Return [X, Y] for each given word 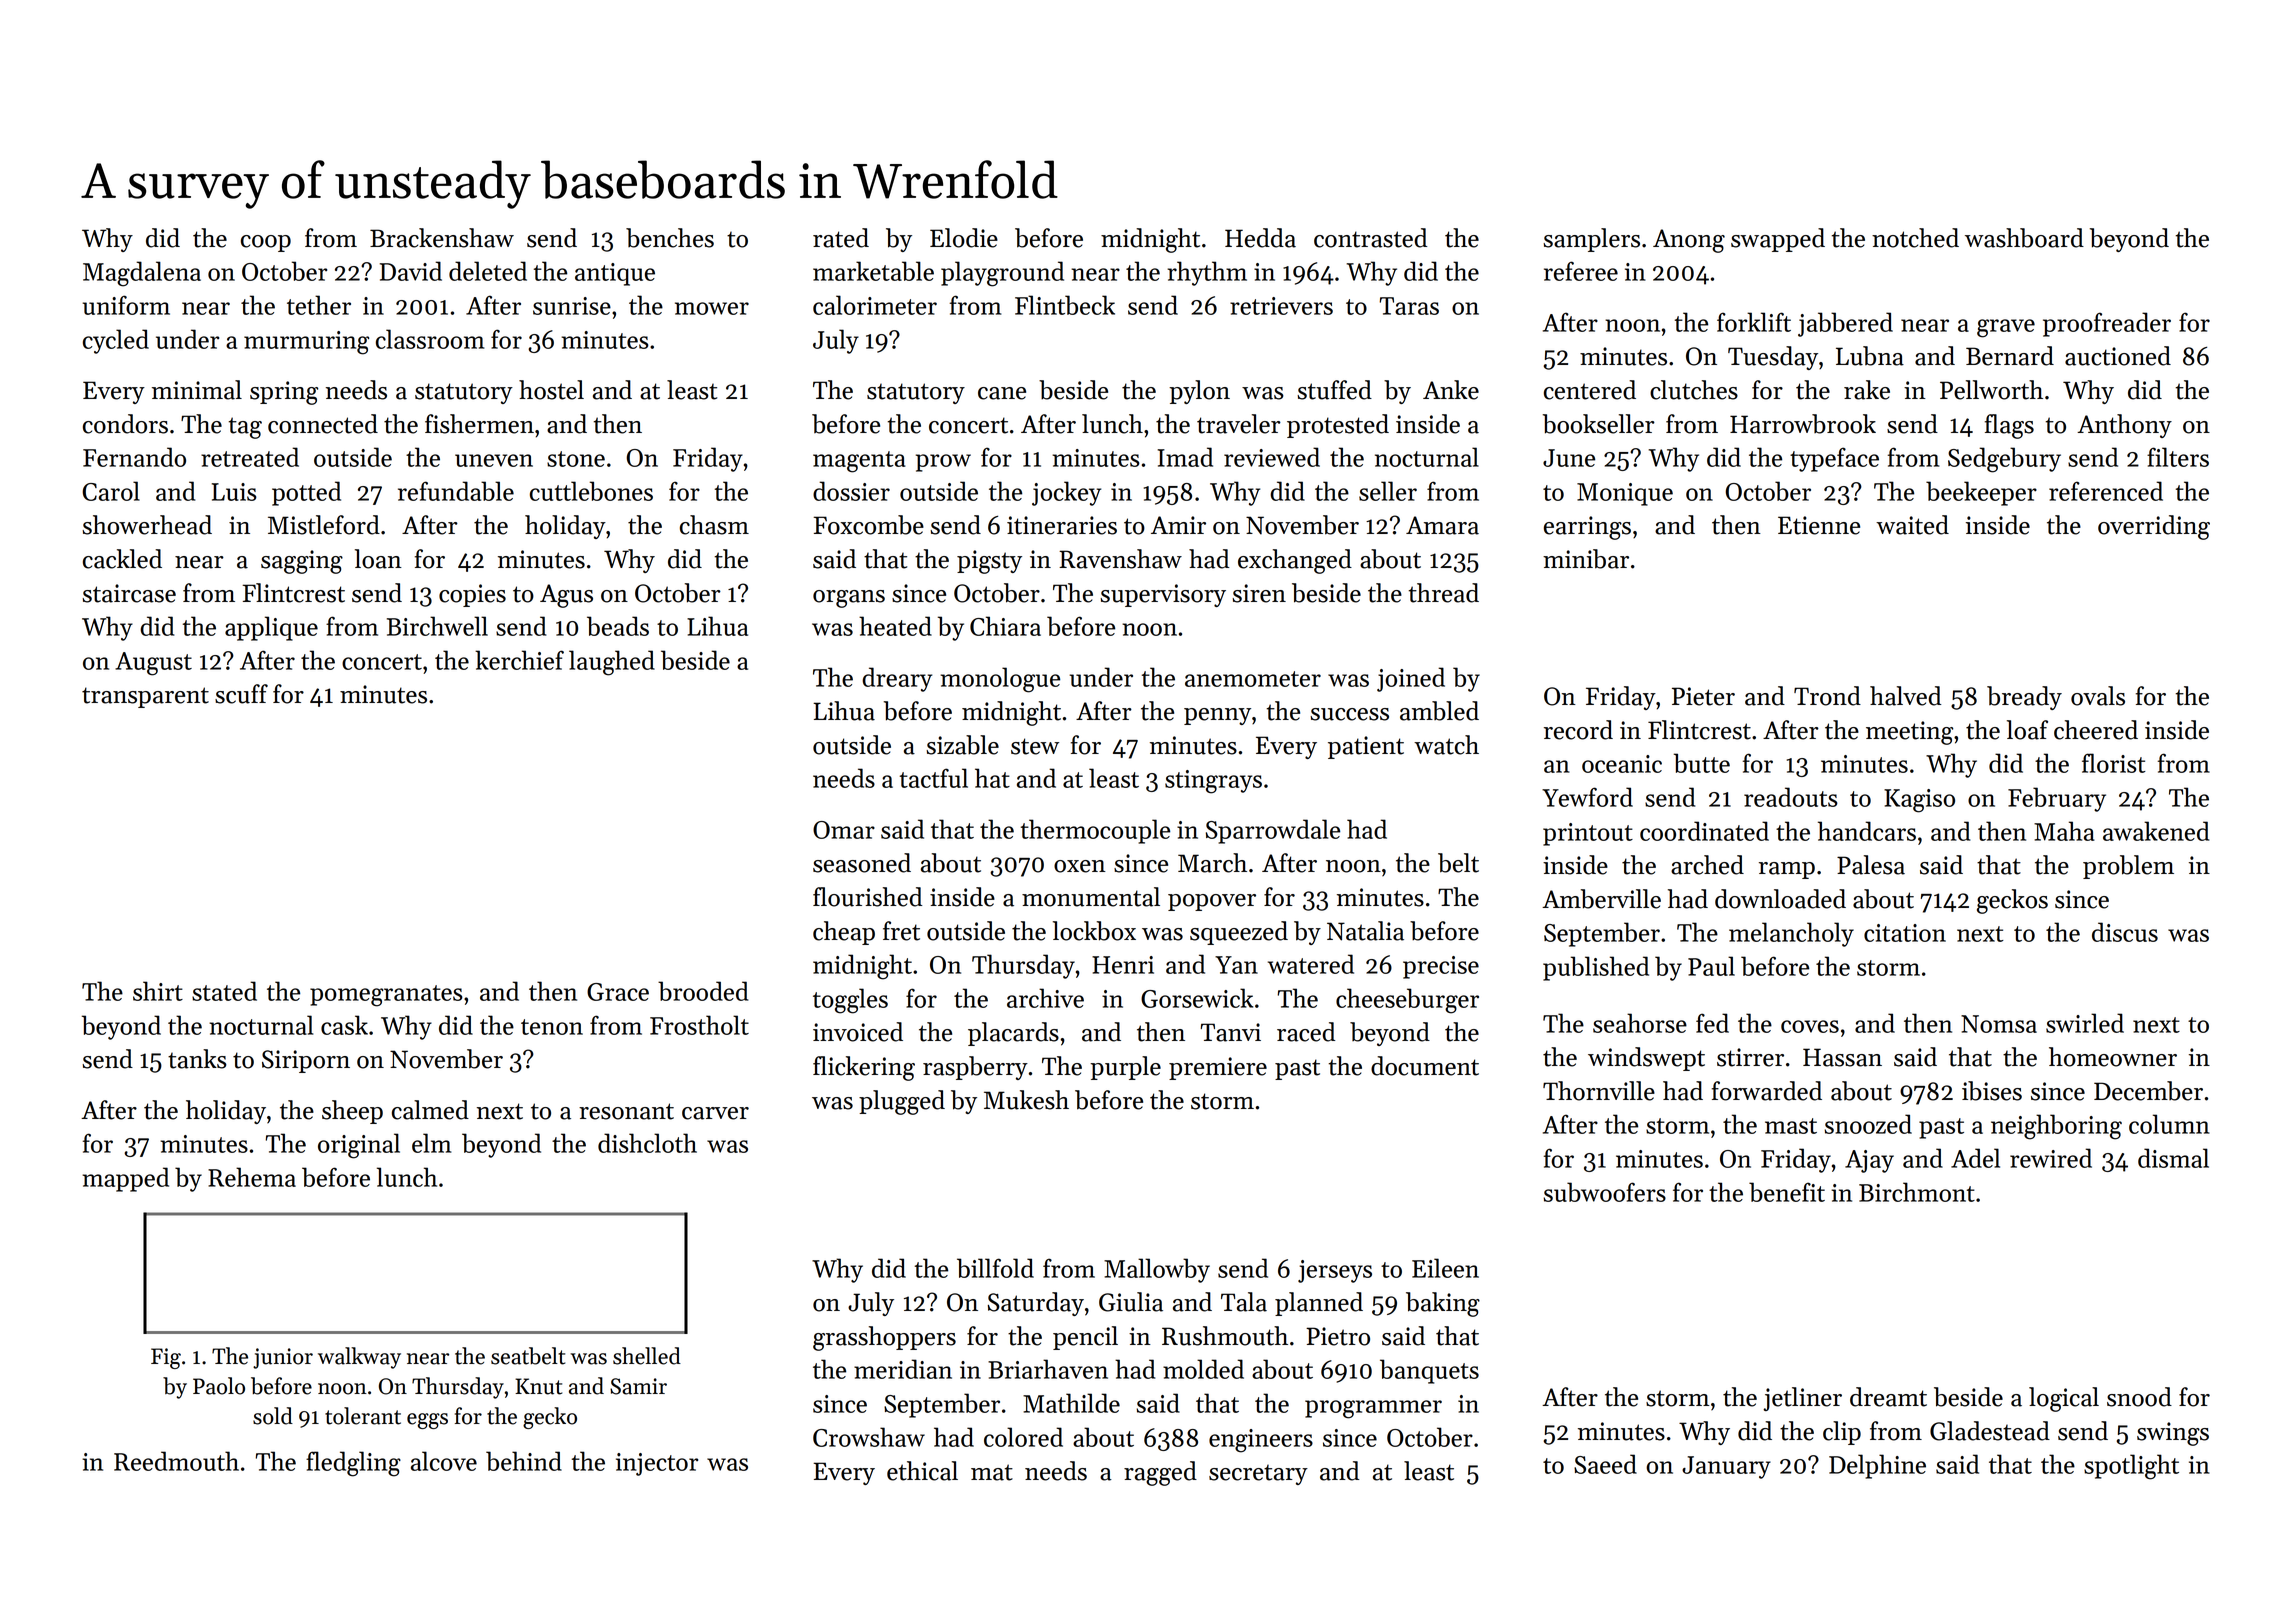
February [2057, 799]
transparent [145, 697]
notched [1915, 238]
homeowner [2113, 1057]
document [1425, 1066]
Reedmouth [176, 1461]
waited [1912, 525]
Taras [1409, 306]
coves [1810, 1026]
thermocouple [1095, 831]
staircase [129, 593]
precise [1441, 967]
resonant [626, 1111]
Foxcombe [868, 525]
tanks [197, 1059]
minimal [197, 390]
